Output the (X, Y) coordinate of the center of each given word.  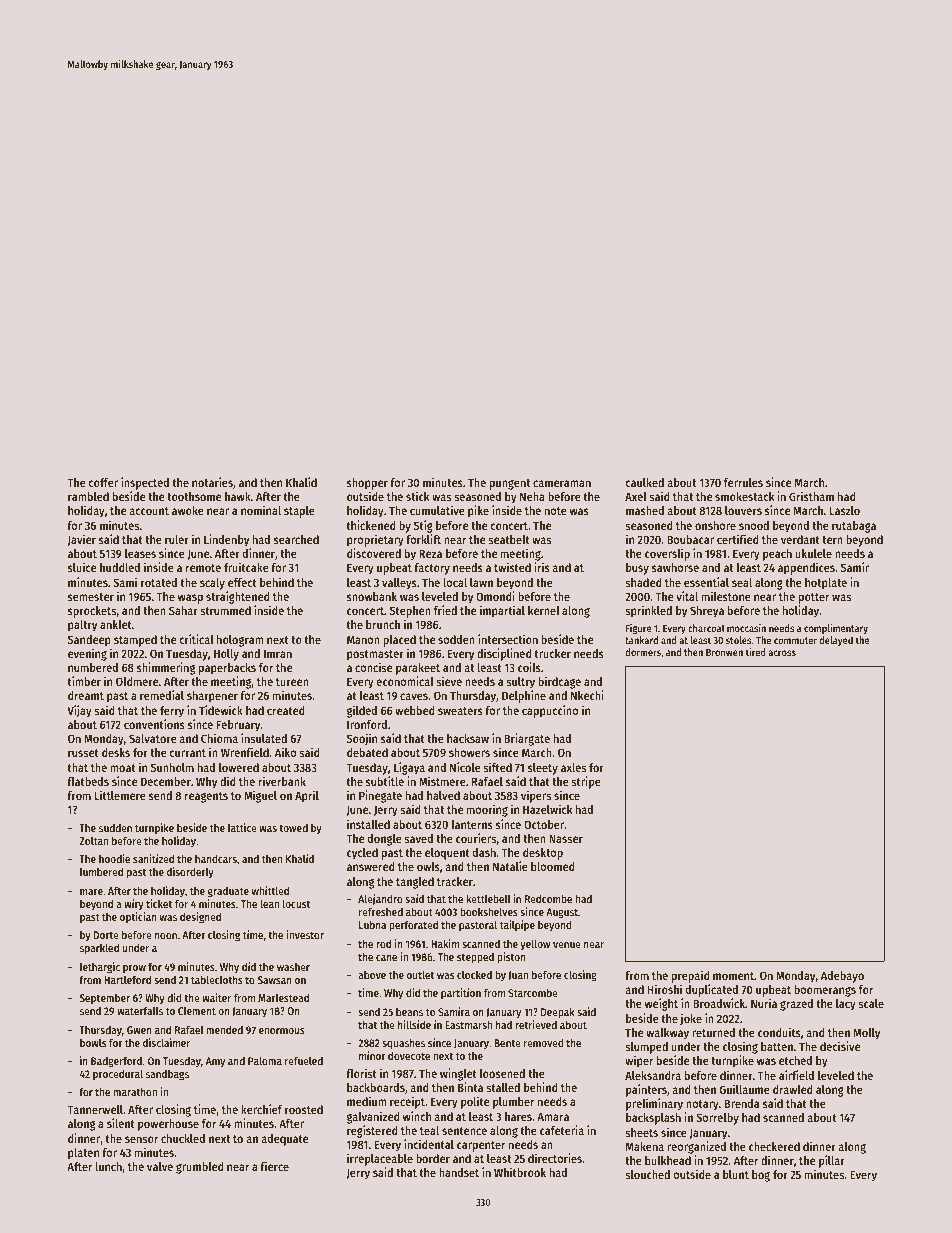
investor (305, 934)
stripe (586, 782)
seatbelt (509, 539)
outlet (420, 974)
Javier (81, 540)
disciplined (504, 654)
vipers (536, 796)
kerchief (261, 1109)
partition (461, 994)
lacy (846, 1005)
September (105, 999)
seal (742, 582)
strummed (225, 610)
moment (733, 976)
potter (814, 598)
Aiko (285, 752)
